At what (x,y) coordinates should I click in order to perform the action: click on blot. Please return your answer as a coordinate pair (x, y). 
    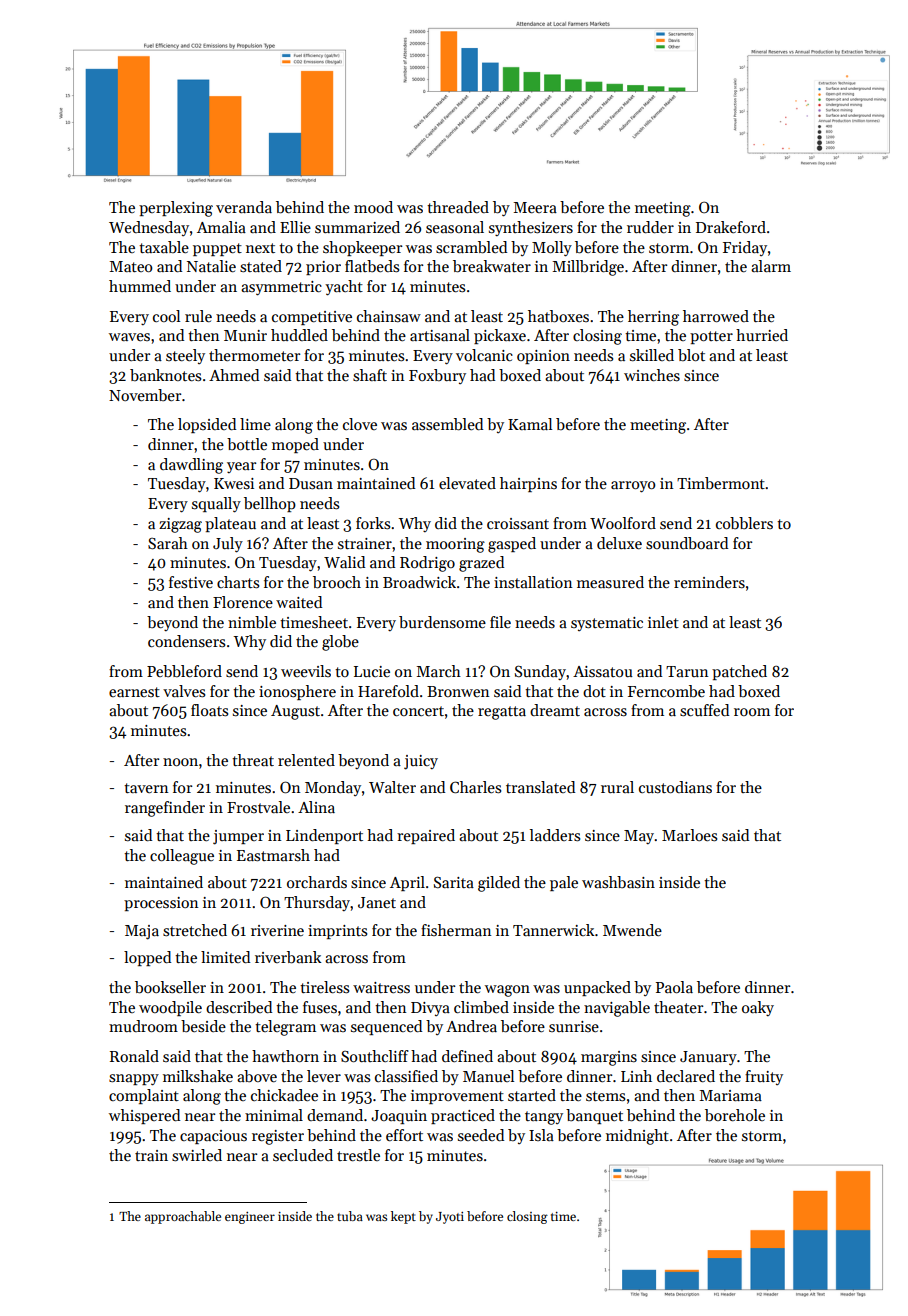
    Looking at the image, I should click on (691, 355).
